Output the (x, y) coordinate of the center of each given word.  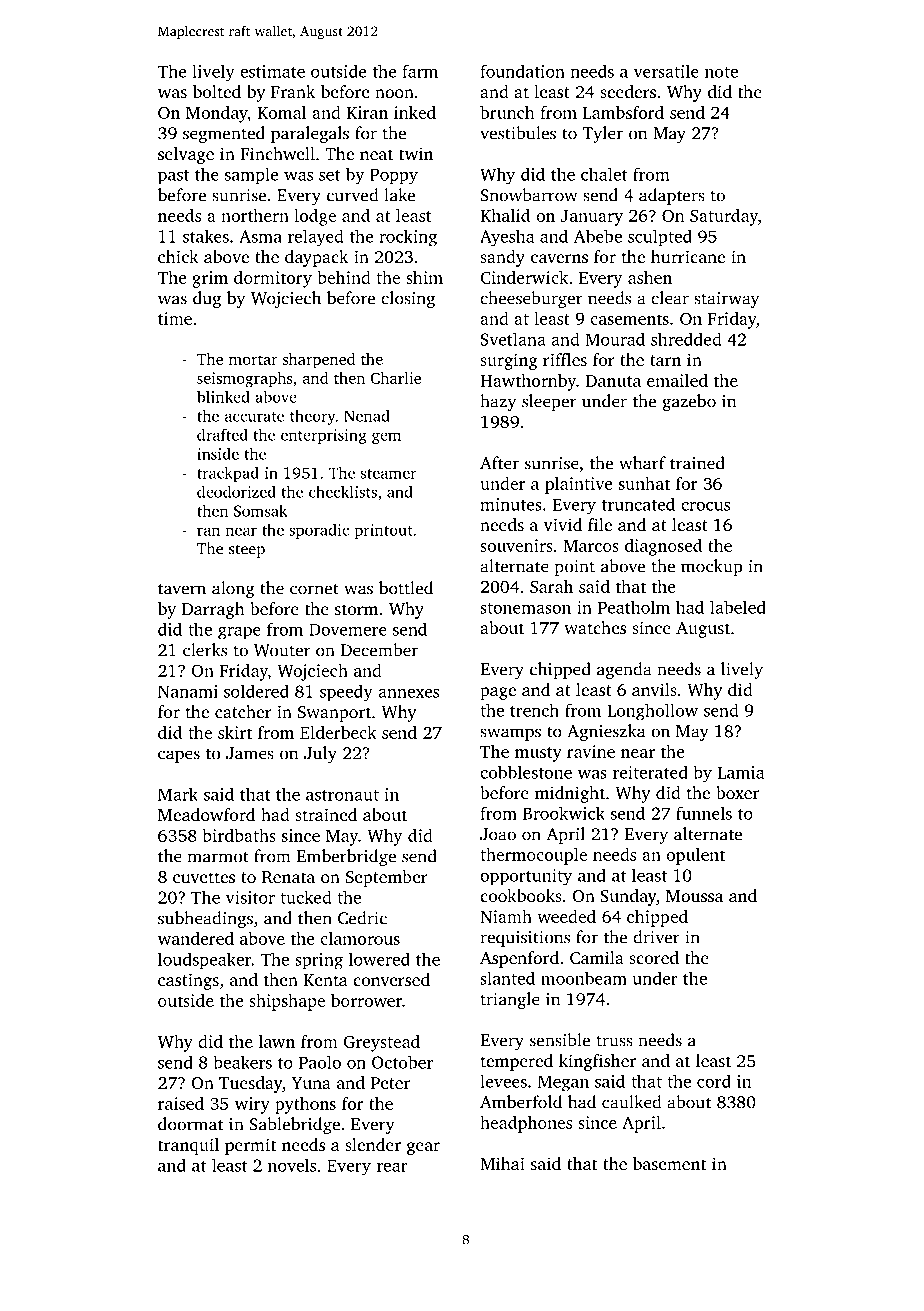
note (721, 72)
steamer (389, 474)
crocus (705, 506)
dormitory (273, 279)
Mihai (502, 1163)
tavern (182, 589)
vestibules (518, 133)
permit (251, 1146)
